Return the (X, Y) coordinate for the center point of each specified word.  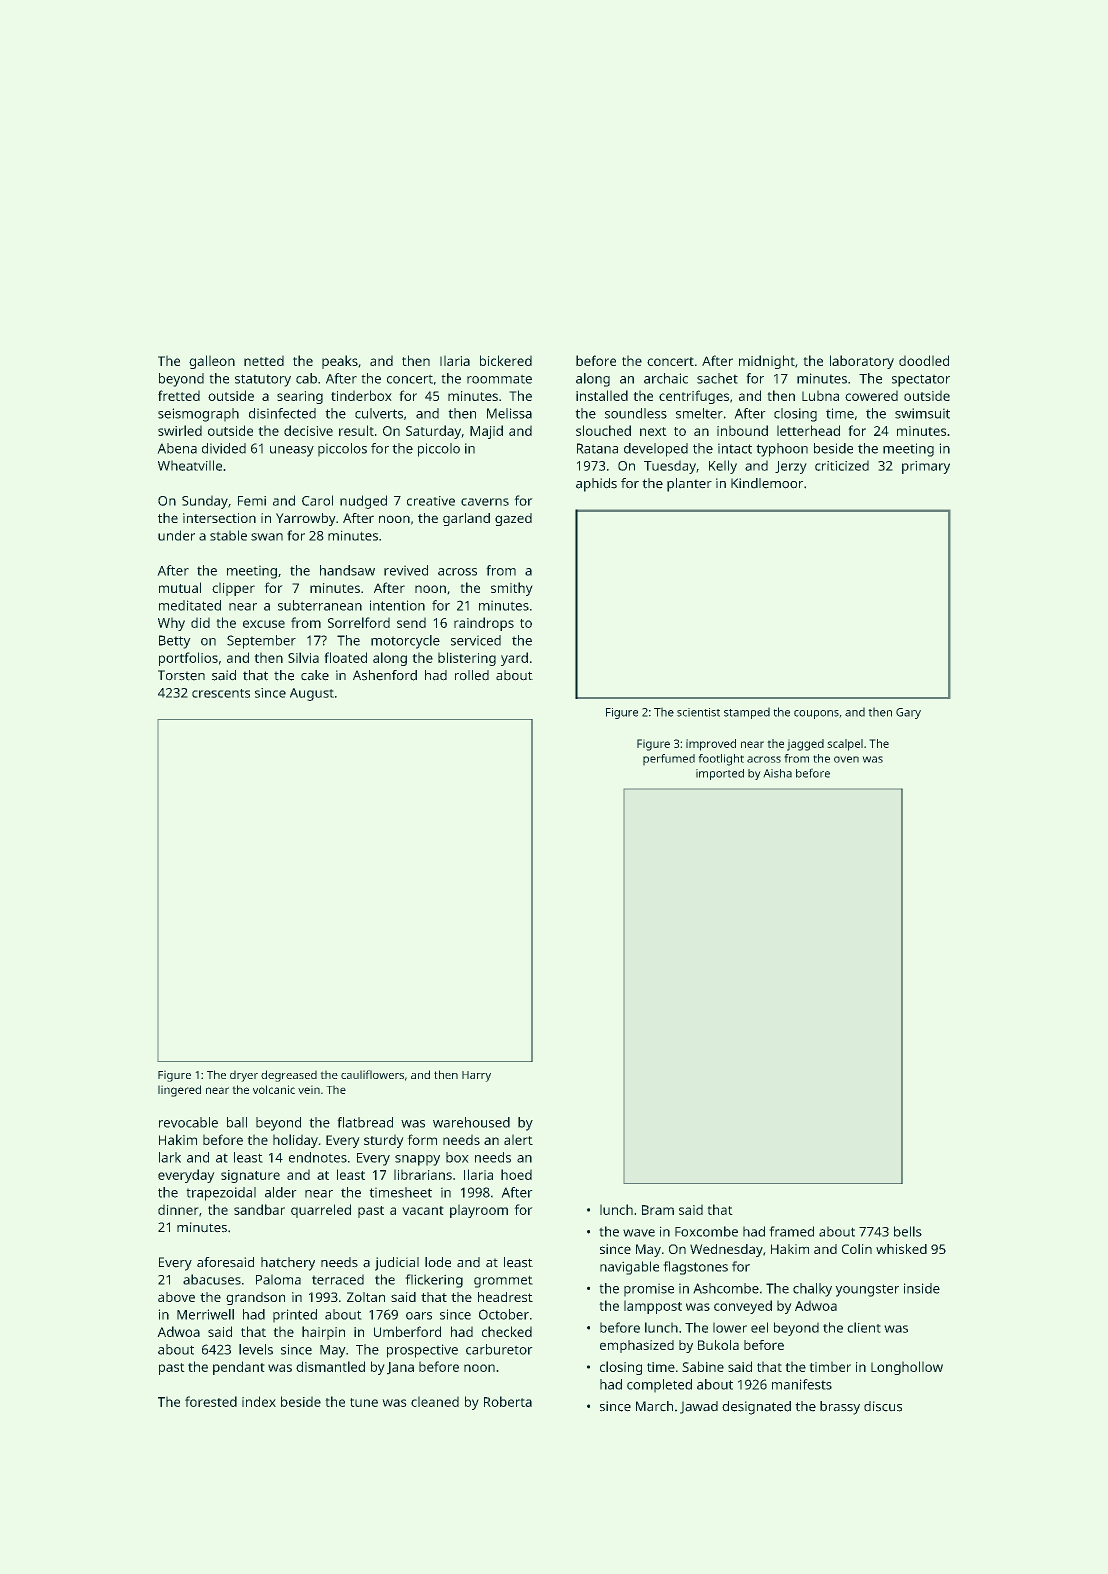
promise (649, 1290)
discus (883, 1406)
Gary (908, 713)
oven (846, 759)
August (312, 694)
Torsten (181, 675)
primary (926, 467)
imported (720, 774)
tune (364, 1402)
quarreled (321, 1211)
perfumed (669, 760)
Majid (486, 432)
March (654, 1406)
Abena (177, 448)
